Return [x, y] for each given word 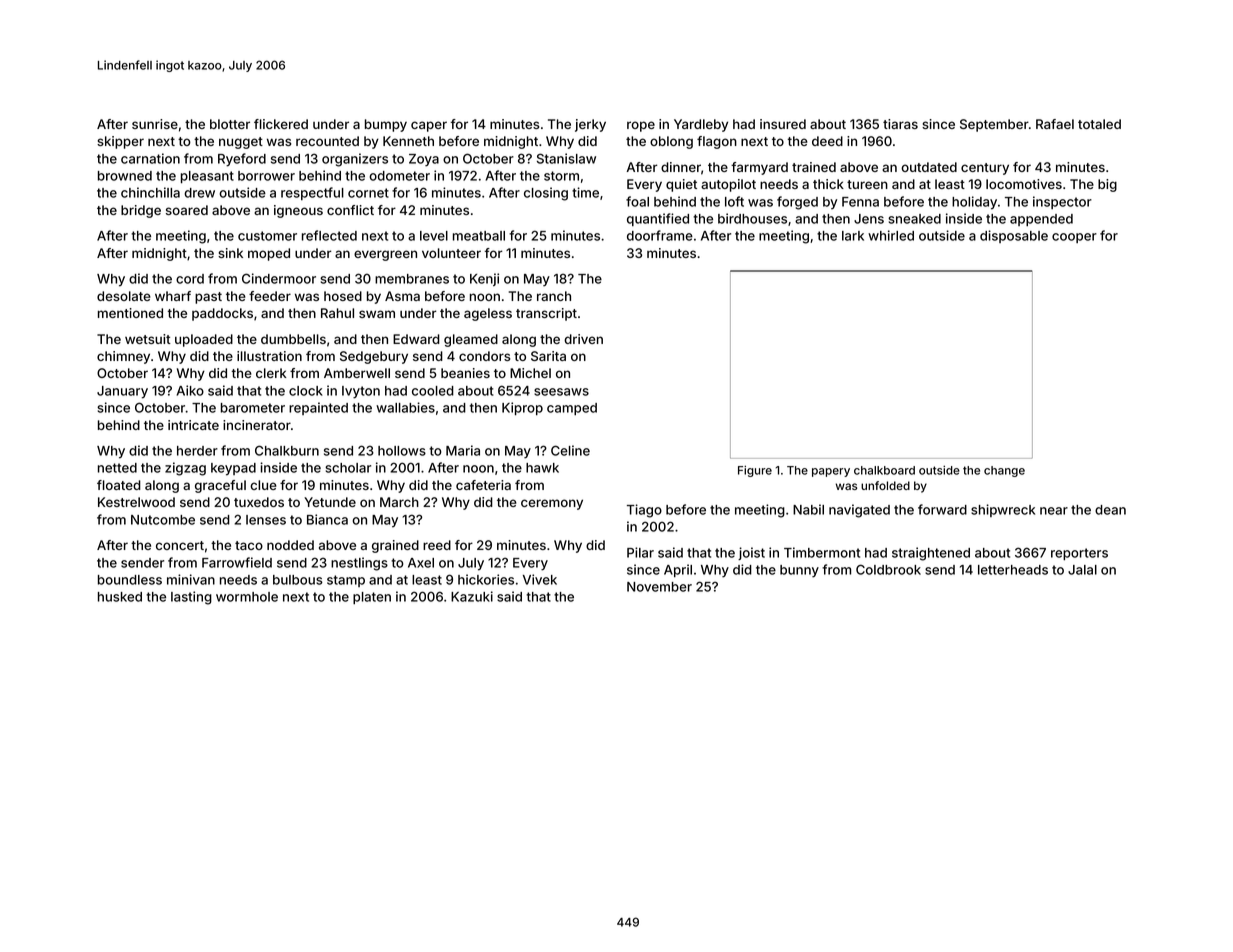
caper [429, 126]
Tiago [644, 511]
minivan [191, 579]
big [1107, 185]
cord [190, 279]
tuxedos [259, 502]
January [122, 392]
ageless [488, 314]
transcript [546, 314]
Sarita [548, 356]
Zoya [424, 160]
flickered [281, 124]
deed [827, 141]
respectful [312, 193]
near [1054, 511]
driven [583, 339]
